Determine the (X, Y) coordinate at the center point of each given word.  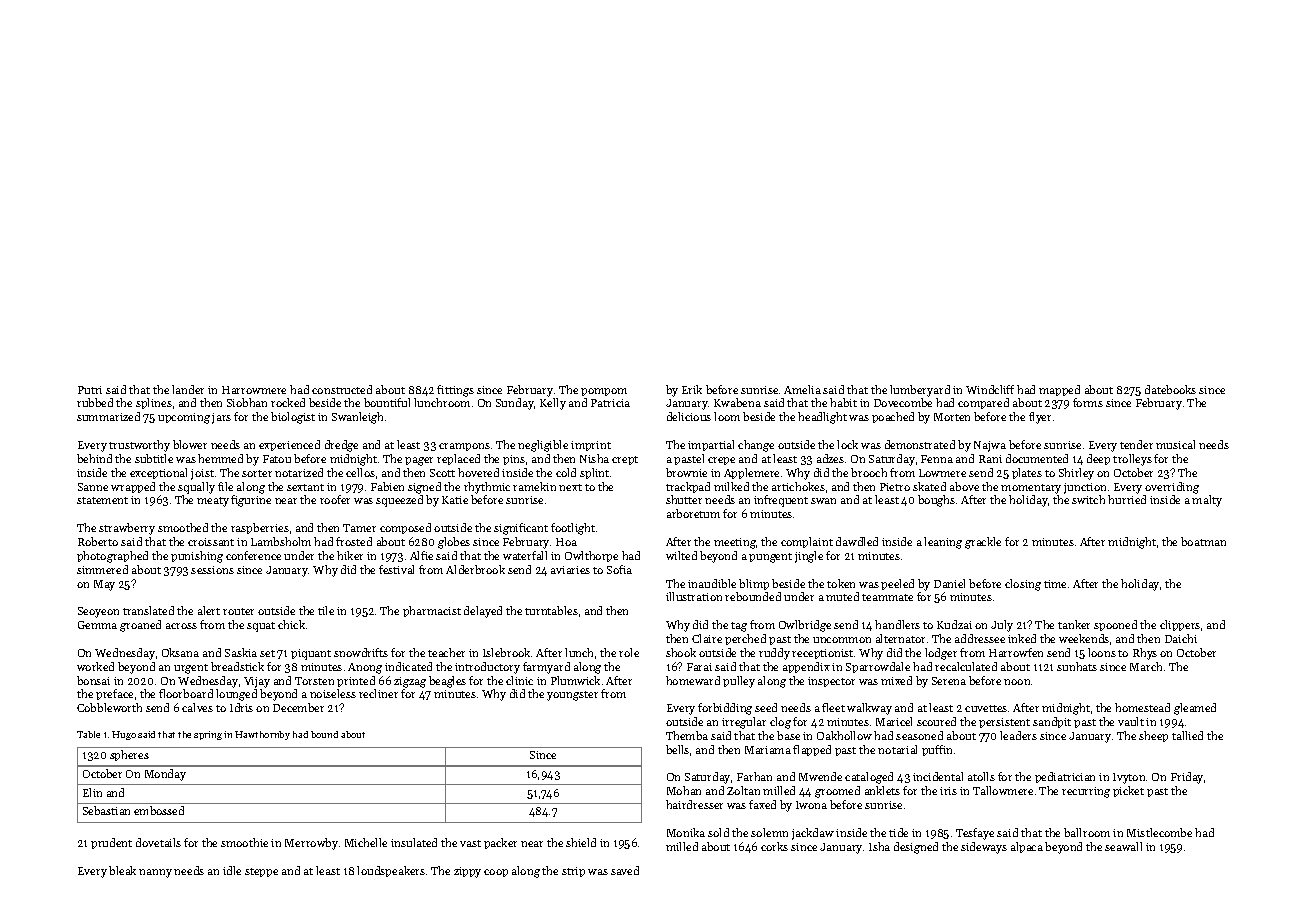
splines (154, 403)
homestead (1142, 707)
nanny (155, 873)
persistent (1004, 723)
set (267, 653)
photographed (112, 557)
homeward (693, 680)
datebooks (1170, 389)
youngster (572, 696)
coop (496, 873)
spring (208, 735)
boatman (1203, 541)
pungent (770, 558)
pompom (604, 392)
